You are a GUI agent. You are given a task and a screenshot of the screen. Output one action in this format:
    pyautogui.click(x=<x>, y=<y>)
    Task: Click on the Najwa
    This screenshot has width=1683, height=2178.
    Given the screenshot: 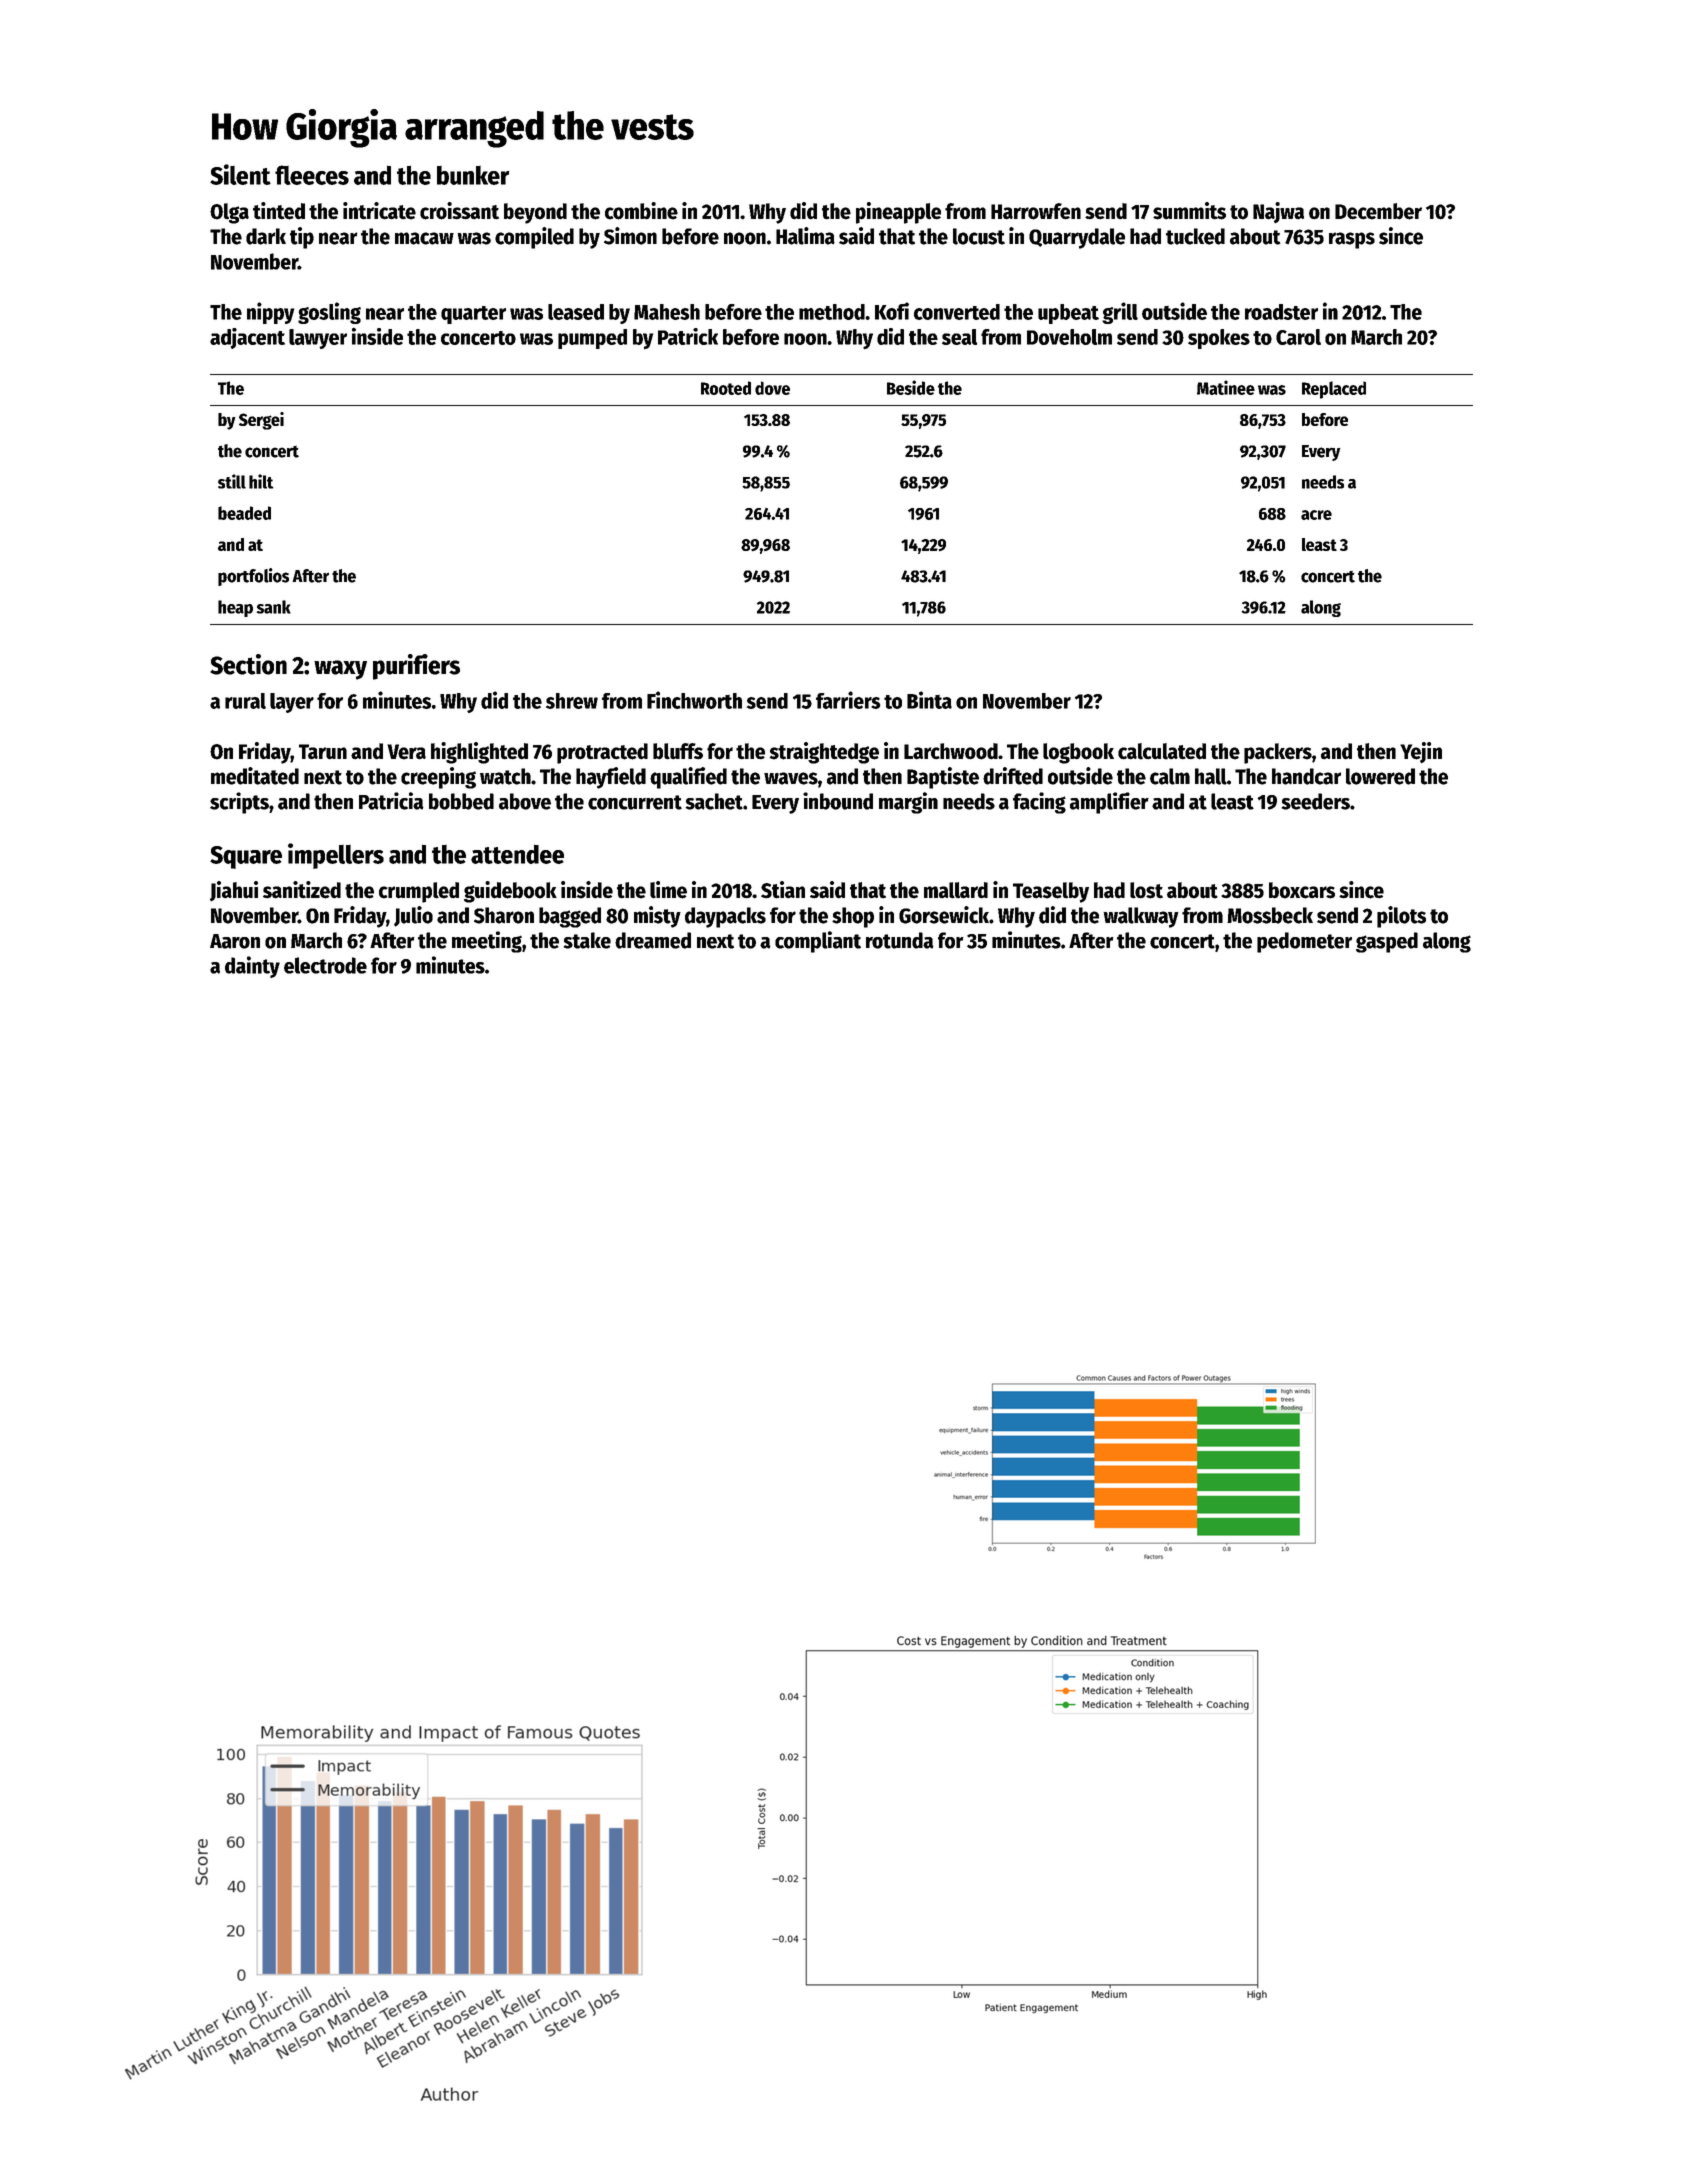 What is the action you would take?
    pyautogui.click(x=1278, y=213)
